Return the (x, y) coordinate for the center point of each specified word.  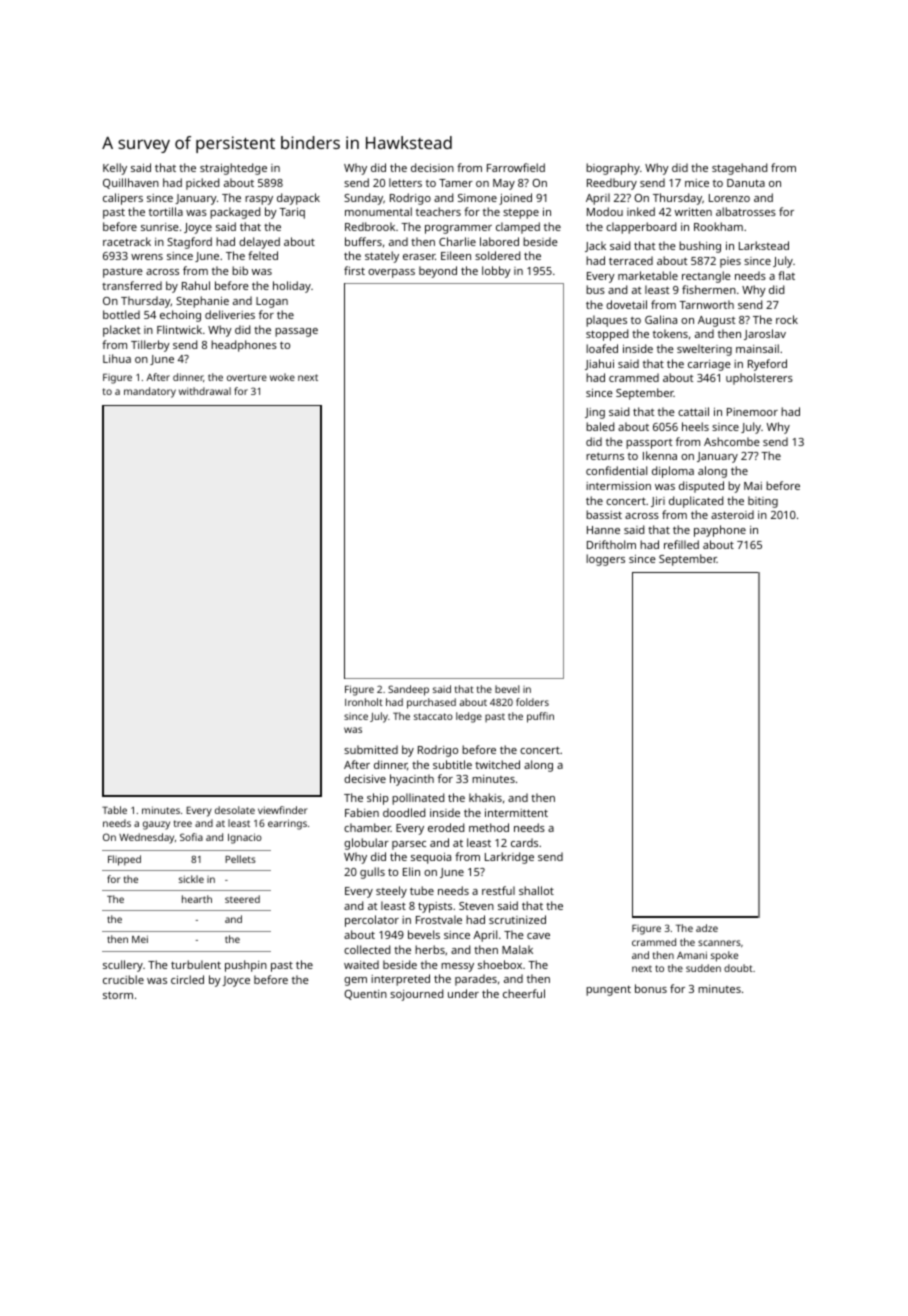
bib (240, 270)
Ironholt (364, 702)
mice (697, 183)
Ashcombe (732, 441)
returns (605, 456)
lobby (496, 272)
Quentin (365, 995)
